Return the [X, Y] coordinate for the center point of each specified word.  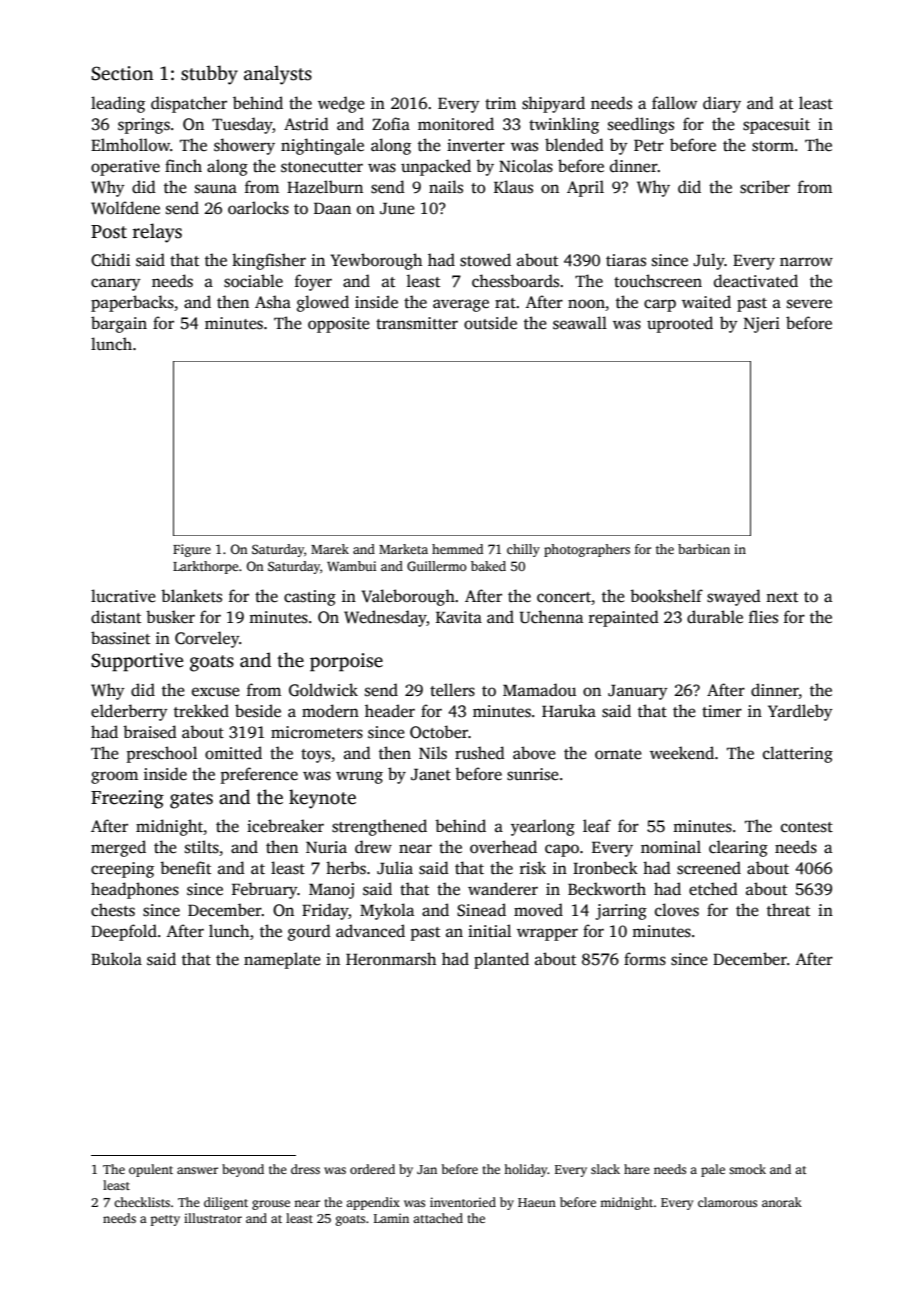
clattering [798, 754]
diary [722, 104]
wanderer [503, 889]
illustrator [213, 1218]
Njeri [762, 325]
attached [438, 1218]
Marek [330, 549]
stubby [209, 75]
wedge [341, 104]
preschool [162, 754]
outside [490, 323]
